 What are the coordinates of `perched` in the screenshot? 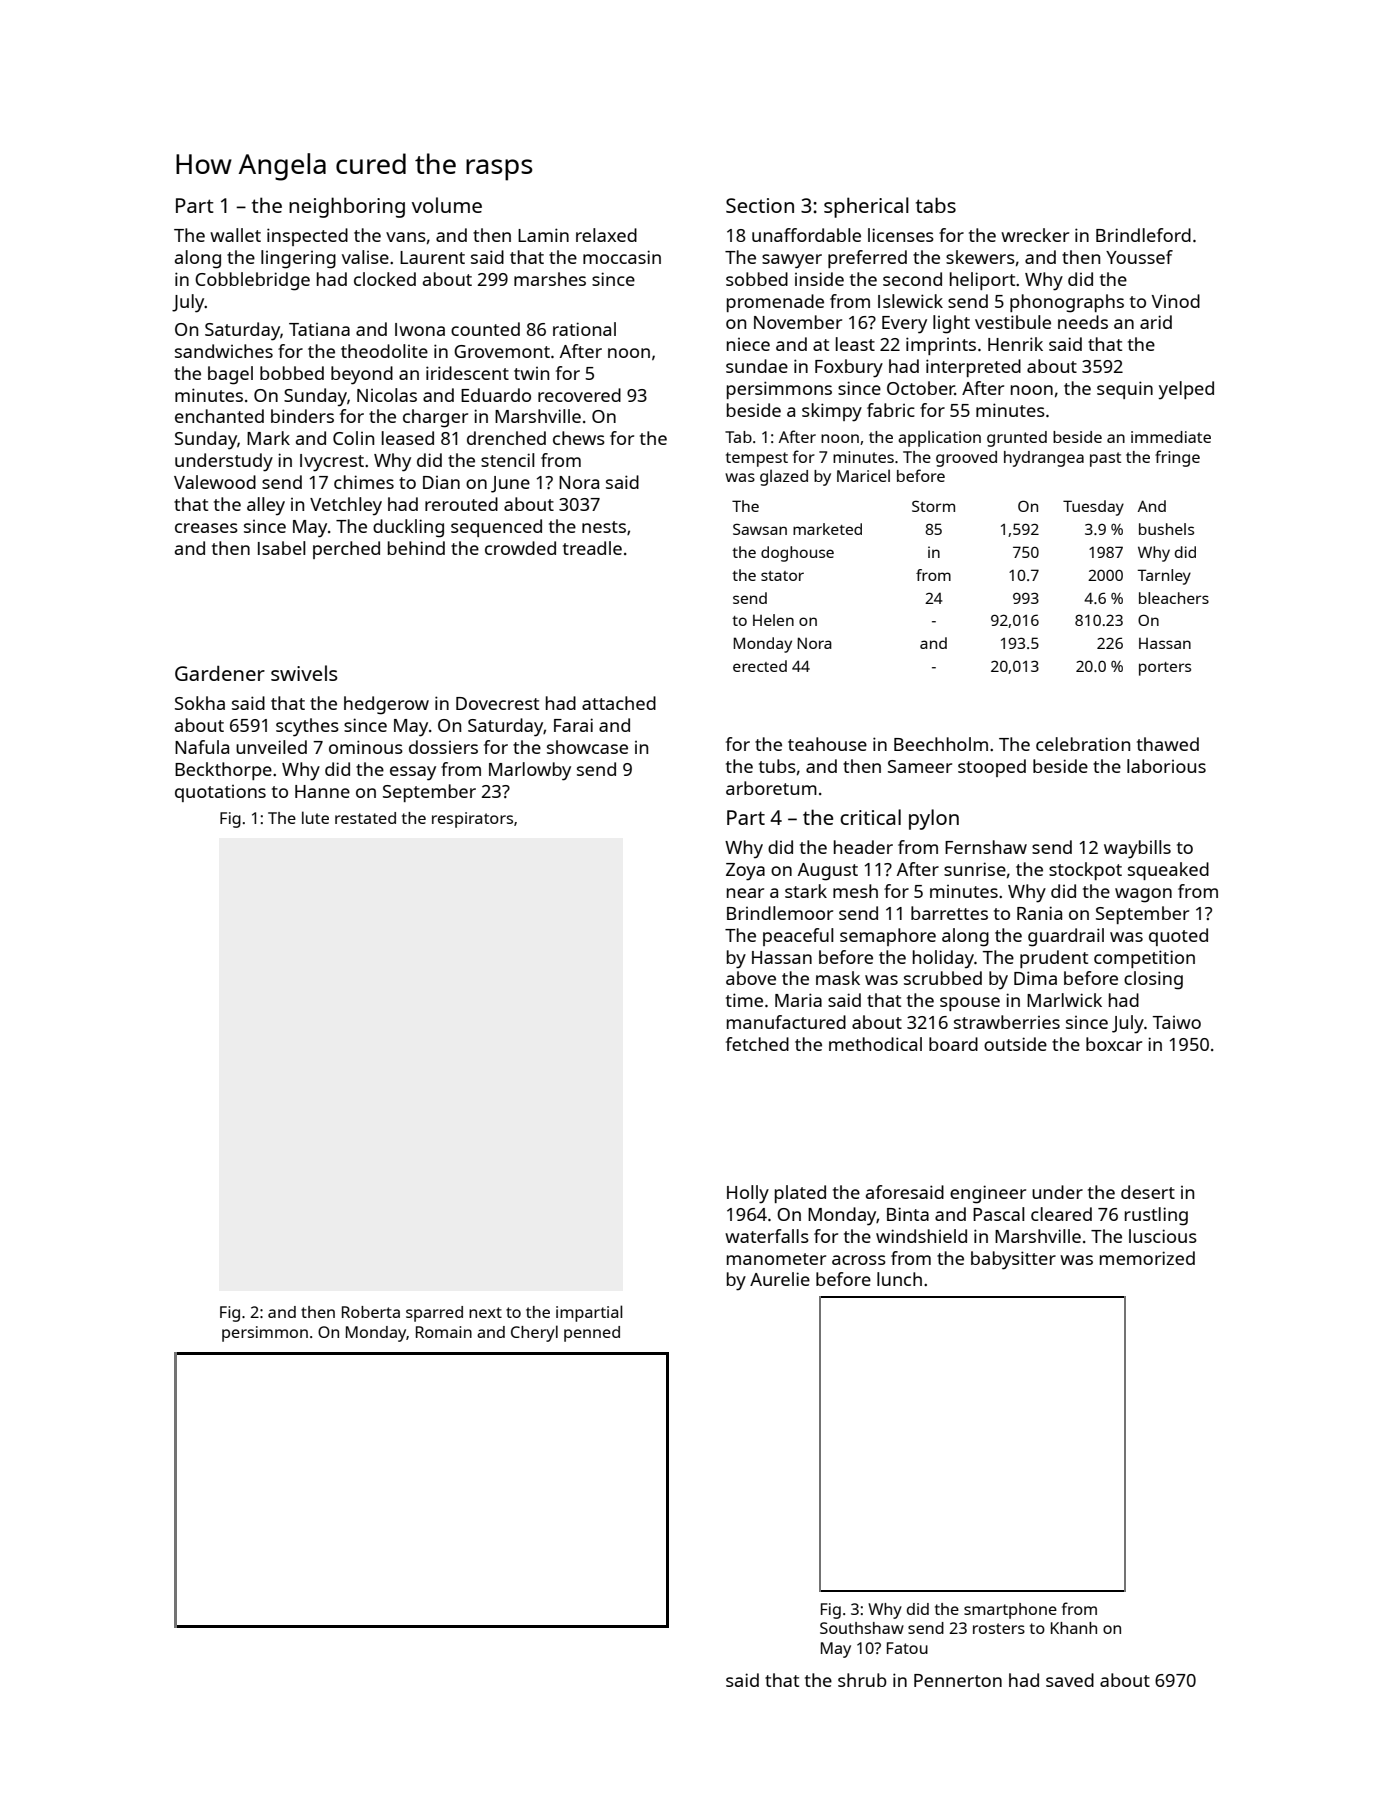 It's located at (346, 550).
